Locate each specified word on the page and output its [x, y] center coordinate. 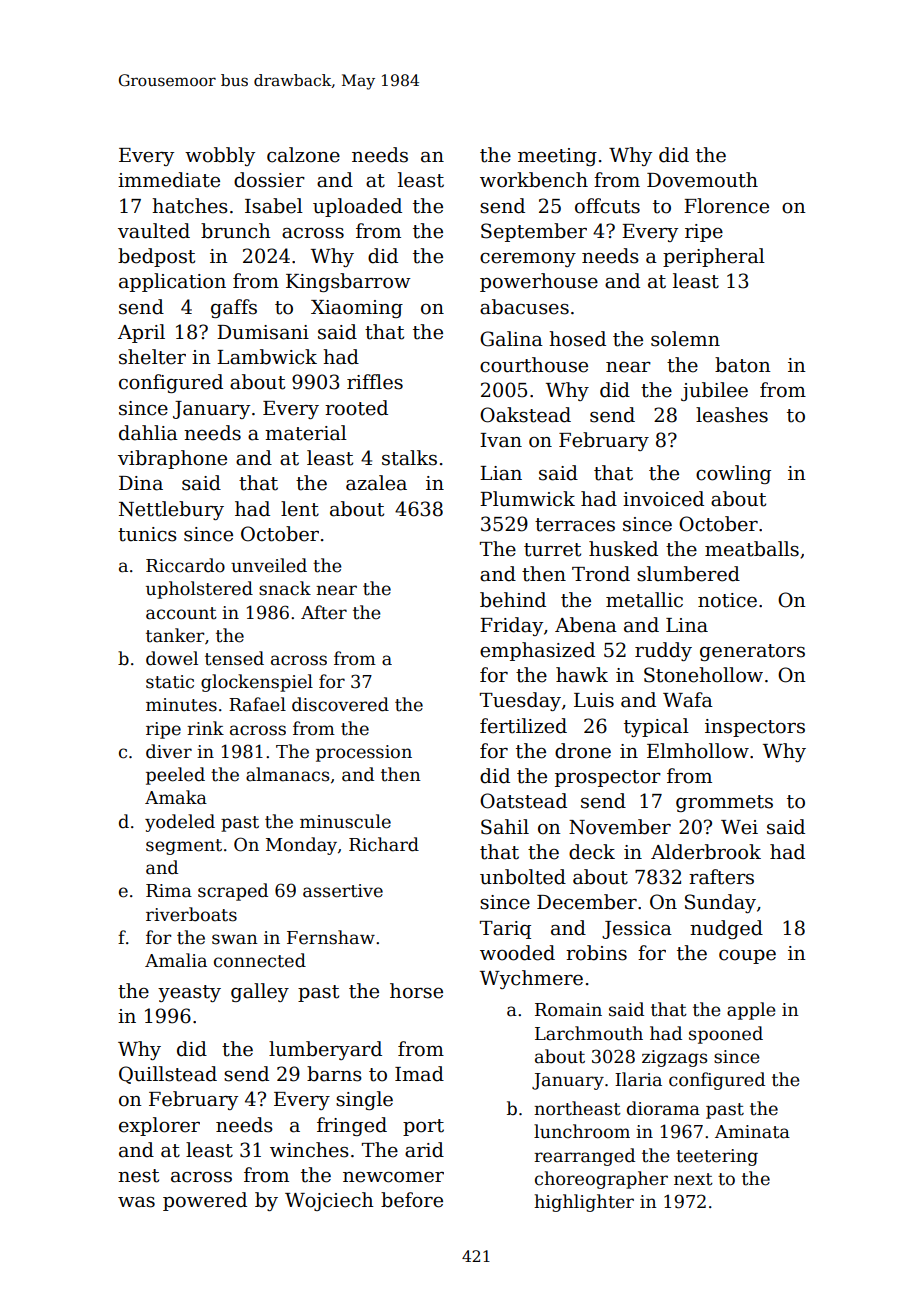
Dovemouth [702, 180]
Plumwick [527, 499]
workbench [534, 180]
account [181, 613]
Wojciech [329, 1201]
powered [205, 1201]
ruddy [663, 651]
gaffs [234, 308]
